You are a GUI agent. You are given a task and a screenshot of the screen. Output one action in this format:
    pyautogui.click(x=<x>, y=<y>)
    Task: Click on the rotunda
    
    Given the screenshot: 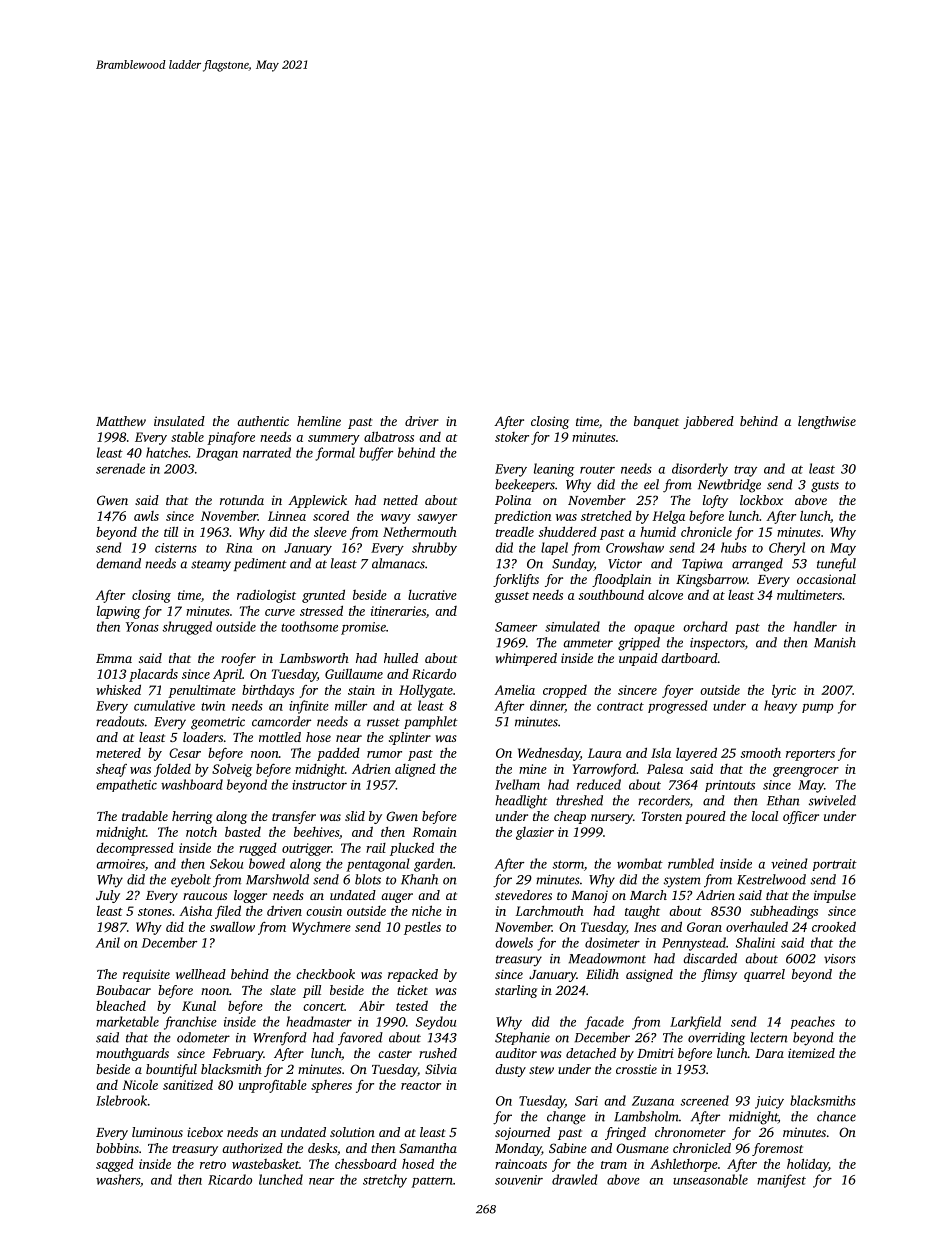 What is the action you would take?
    pyautogui.click(x=242, y=500)
